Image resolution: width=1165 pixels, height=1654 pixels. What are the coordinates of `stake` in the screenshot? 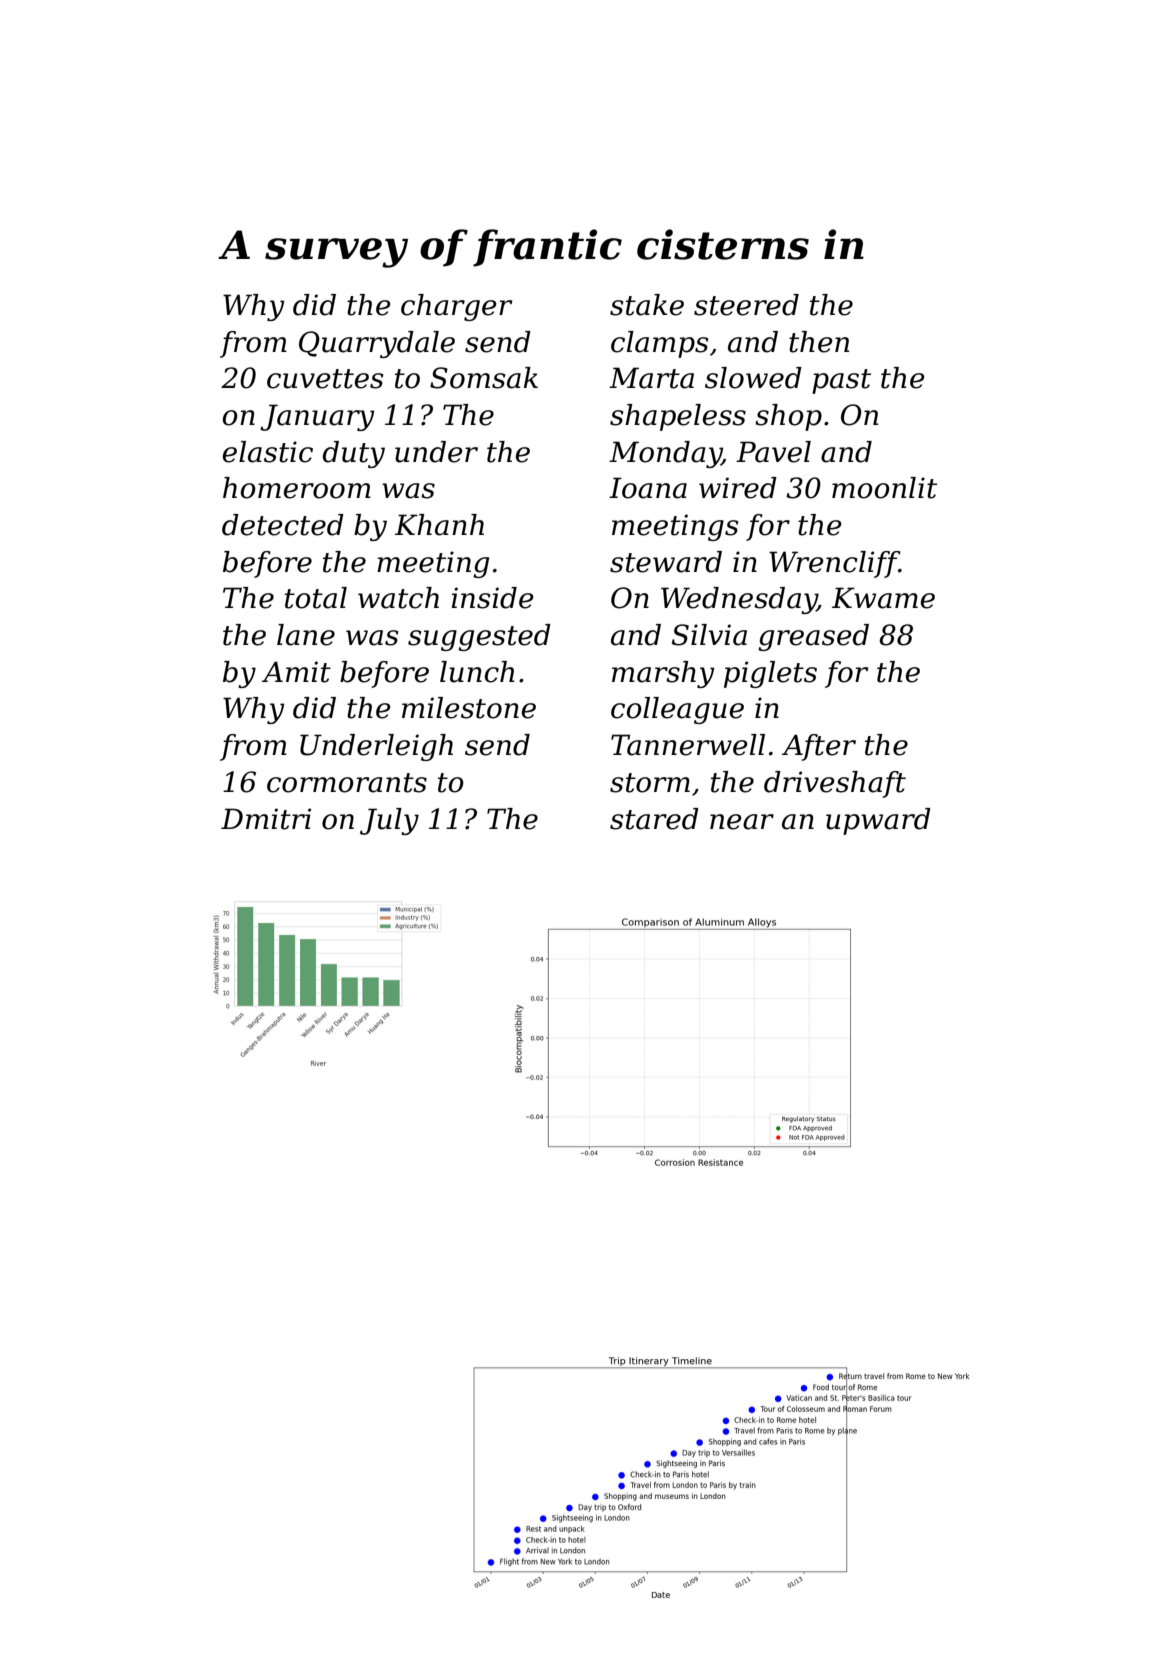 It's located at (647, 305).
